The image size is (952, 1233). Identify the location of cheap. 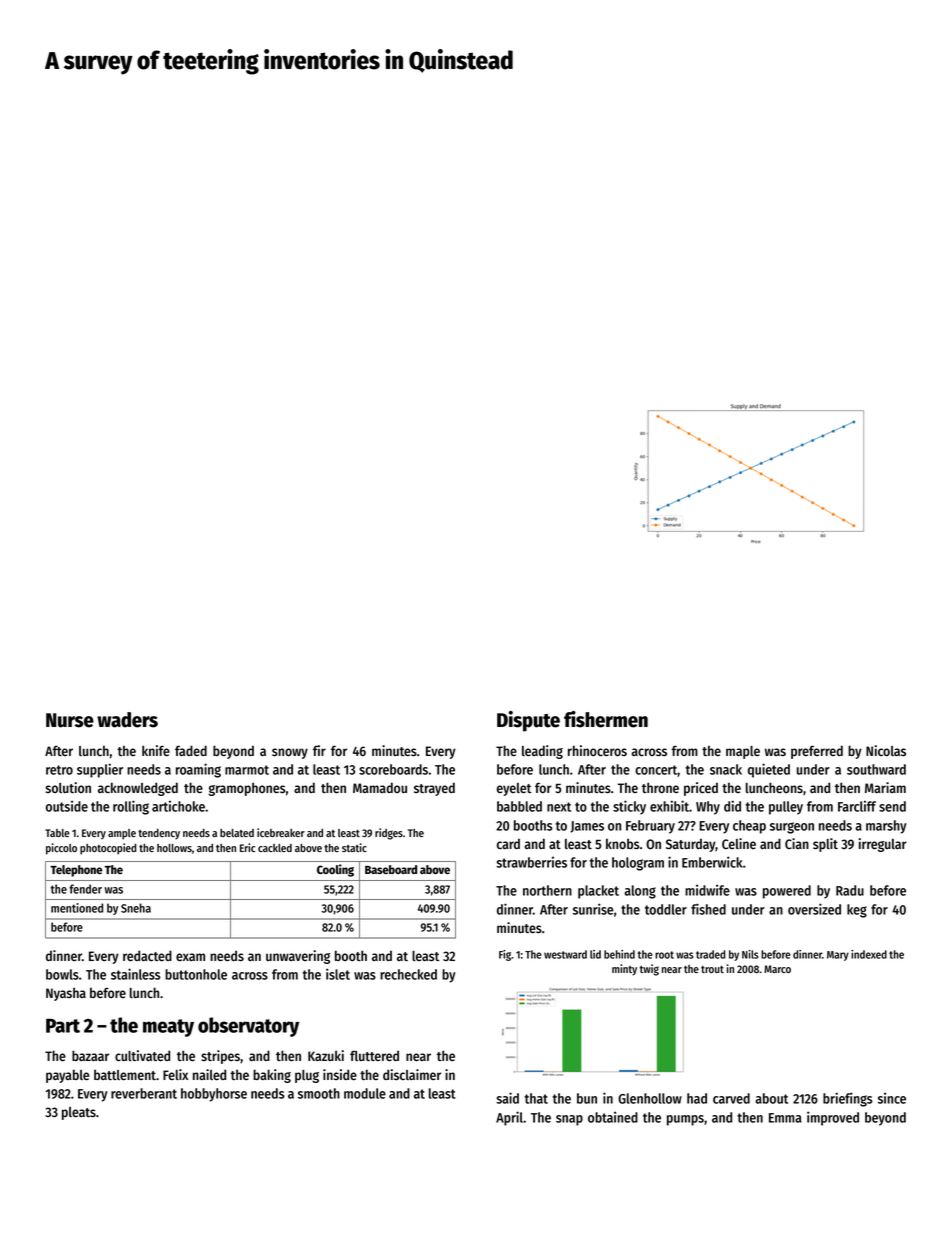
(749, 827).
